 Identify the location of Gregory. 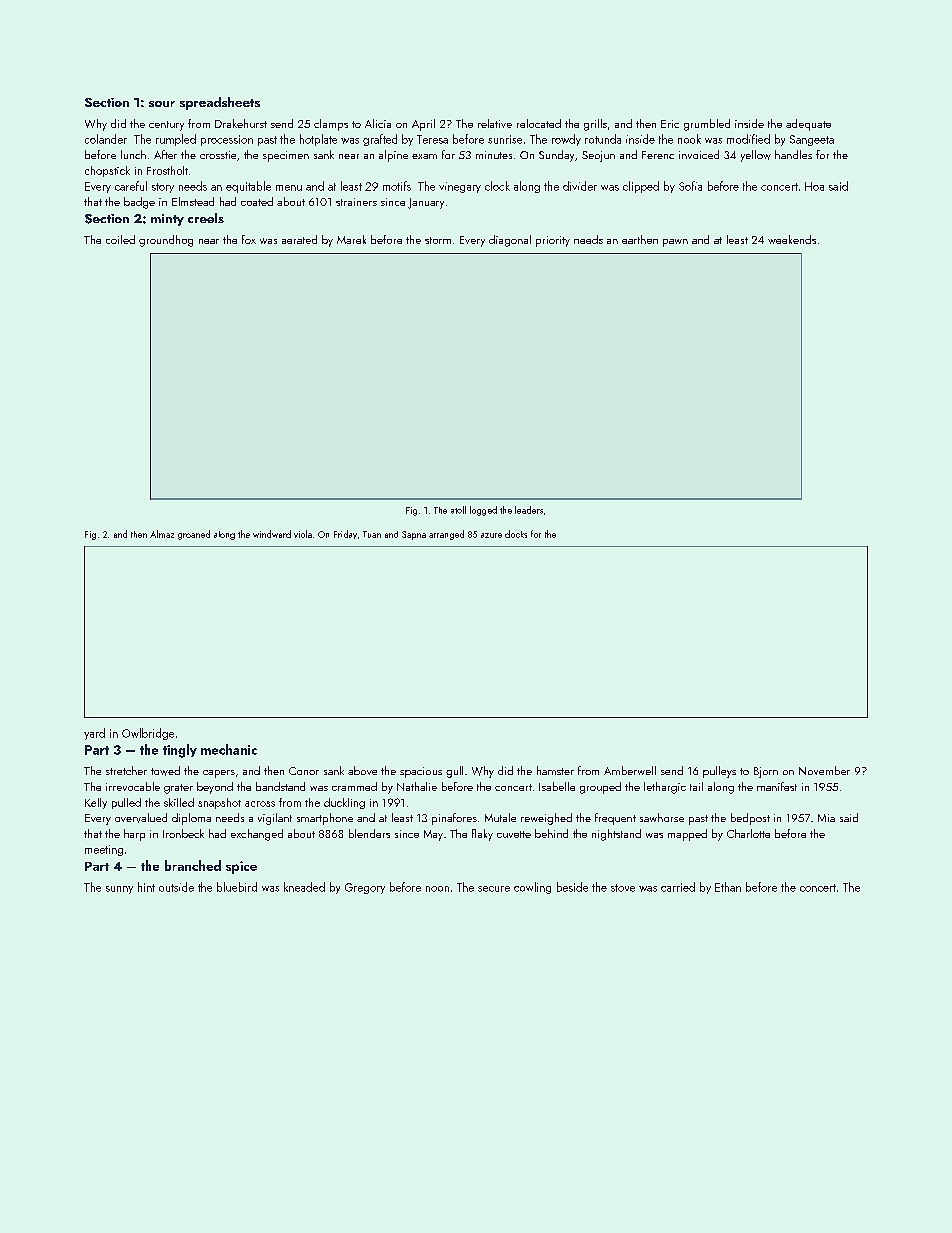
(365, 888).
